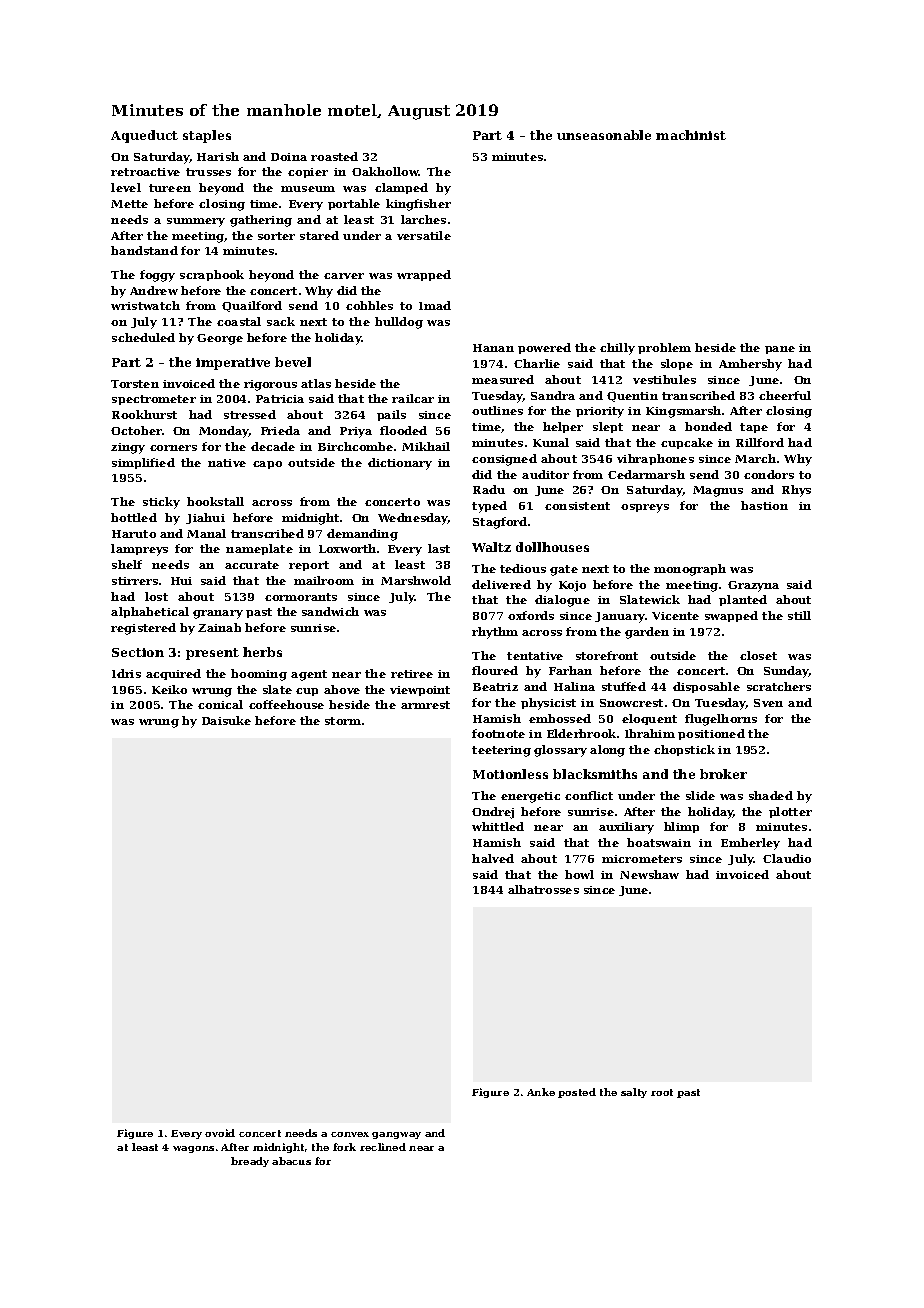  What do you see at coordinates (169, 689) in the screenshot?
I see `Keiko` at bounding box center [169, 689].
